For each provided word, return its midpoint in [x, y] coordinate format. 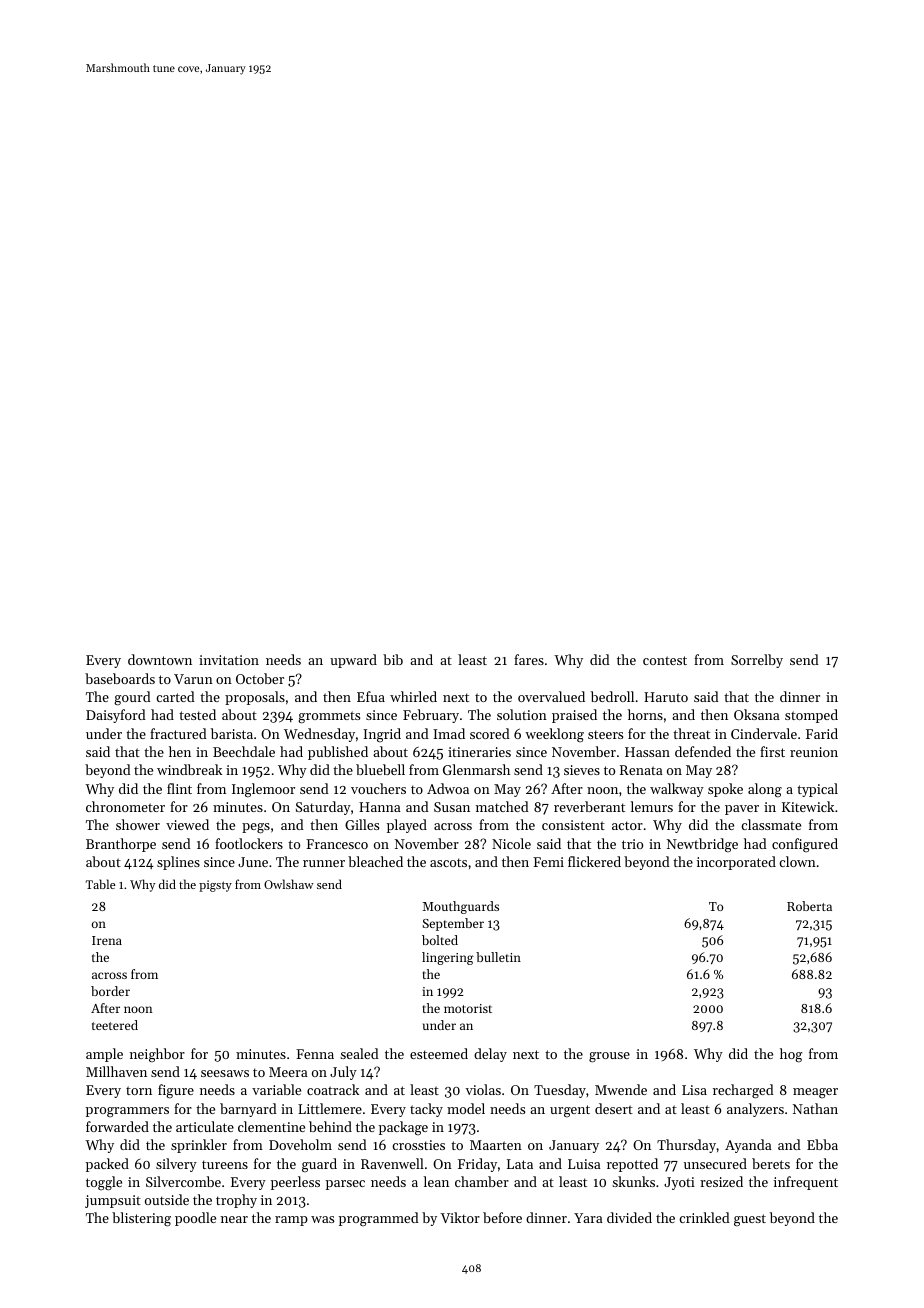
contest [665, 660]
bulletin [498, 957]
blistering [141, 1219]
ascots [448, 862]
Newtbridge [702, 845]
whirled [413, 696]
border [110, 991]
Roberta [809, 906]
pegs [256, 828]
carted [175, 696]
